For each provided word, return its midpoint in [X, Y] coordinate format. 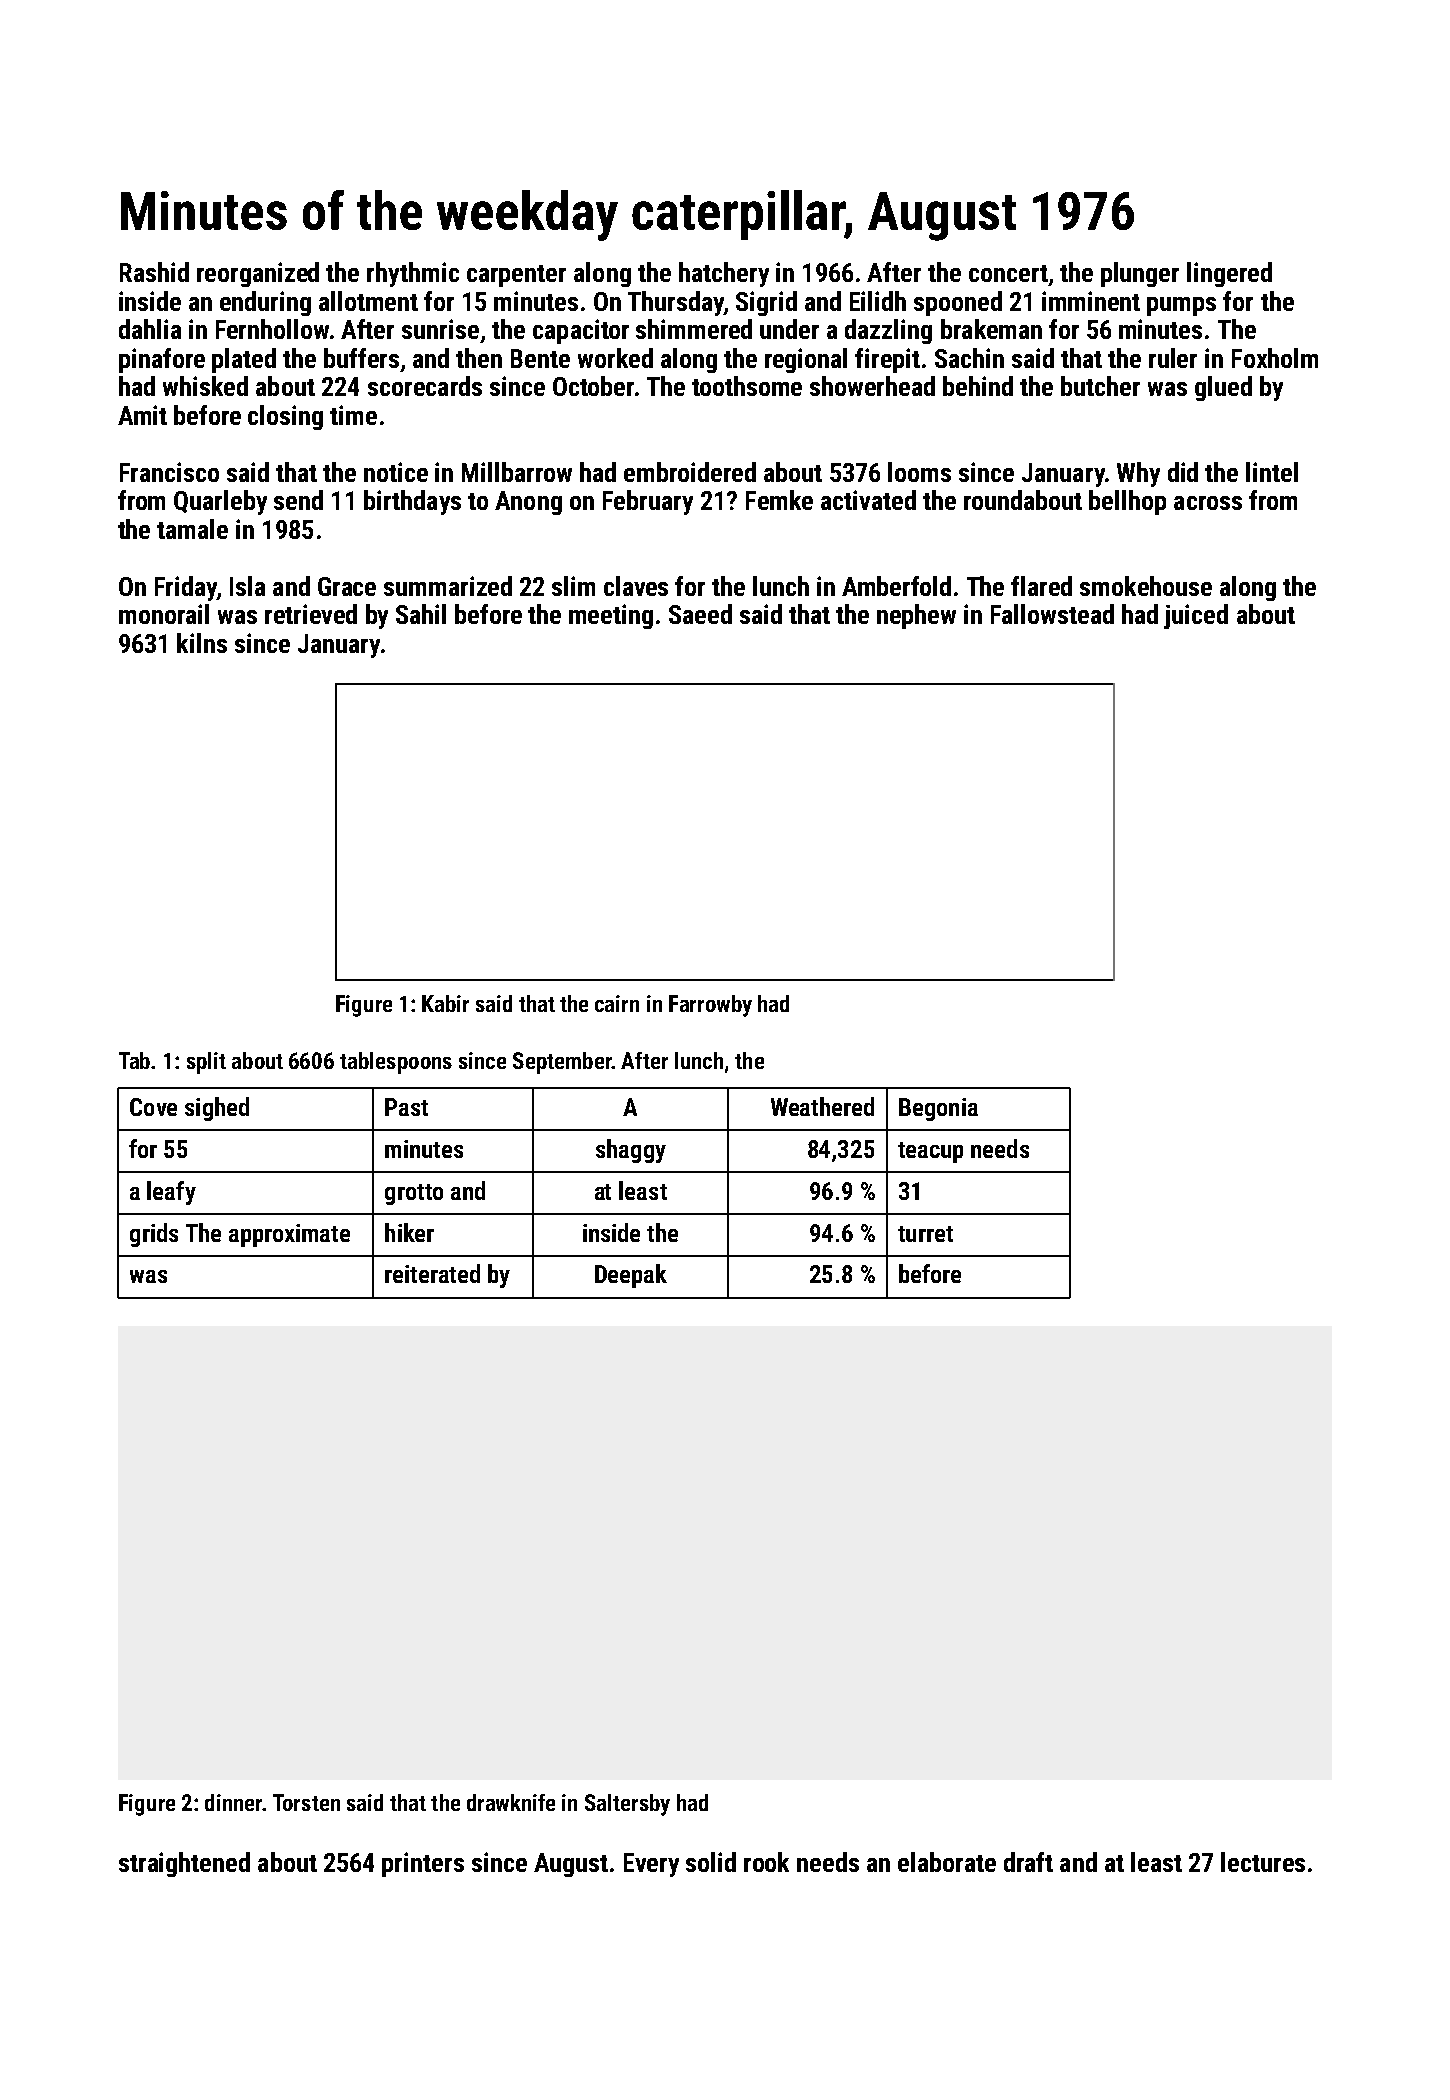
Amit [142, 415]
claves [636, 586]
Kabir [445, 1003]
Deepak [631, 1276]
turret [925, 1234]
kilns [202, 643]
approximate [289, 1235]
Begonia [938, 1109]
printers [423, 1864]
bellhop [1127, 502]
